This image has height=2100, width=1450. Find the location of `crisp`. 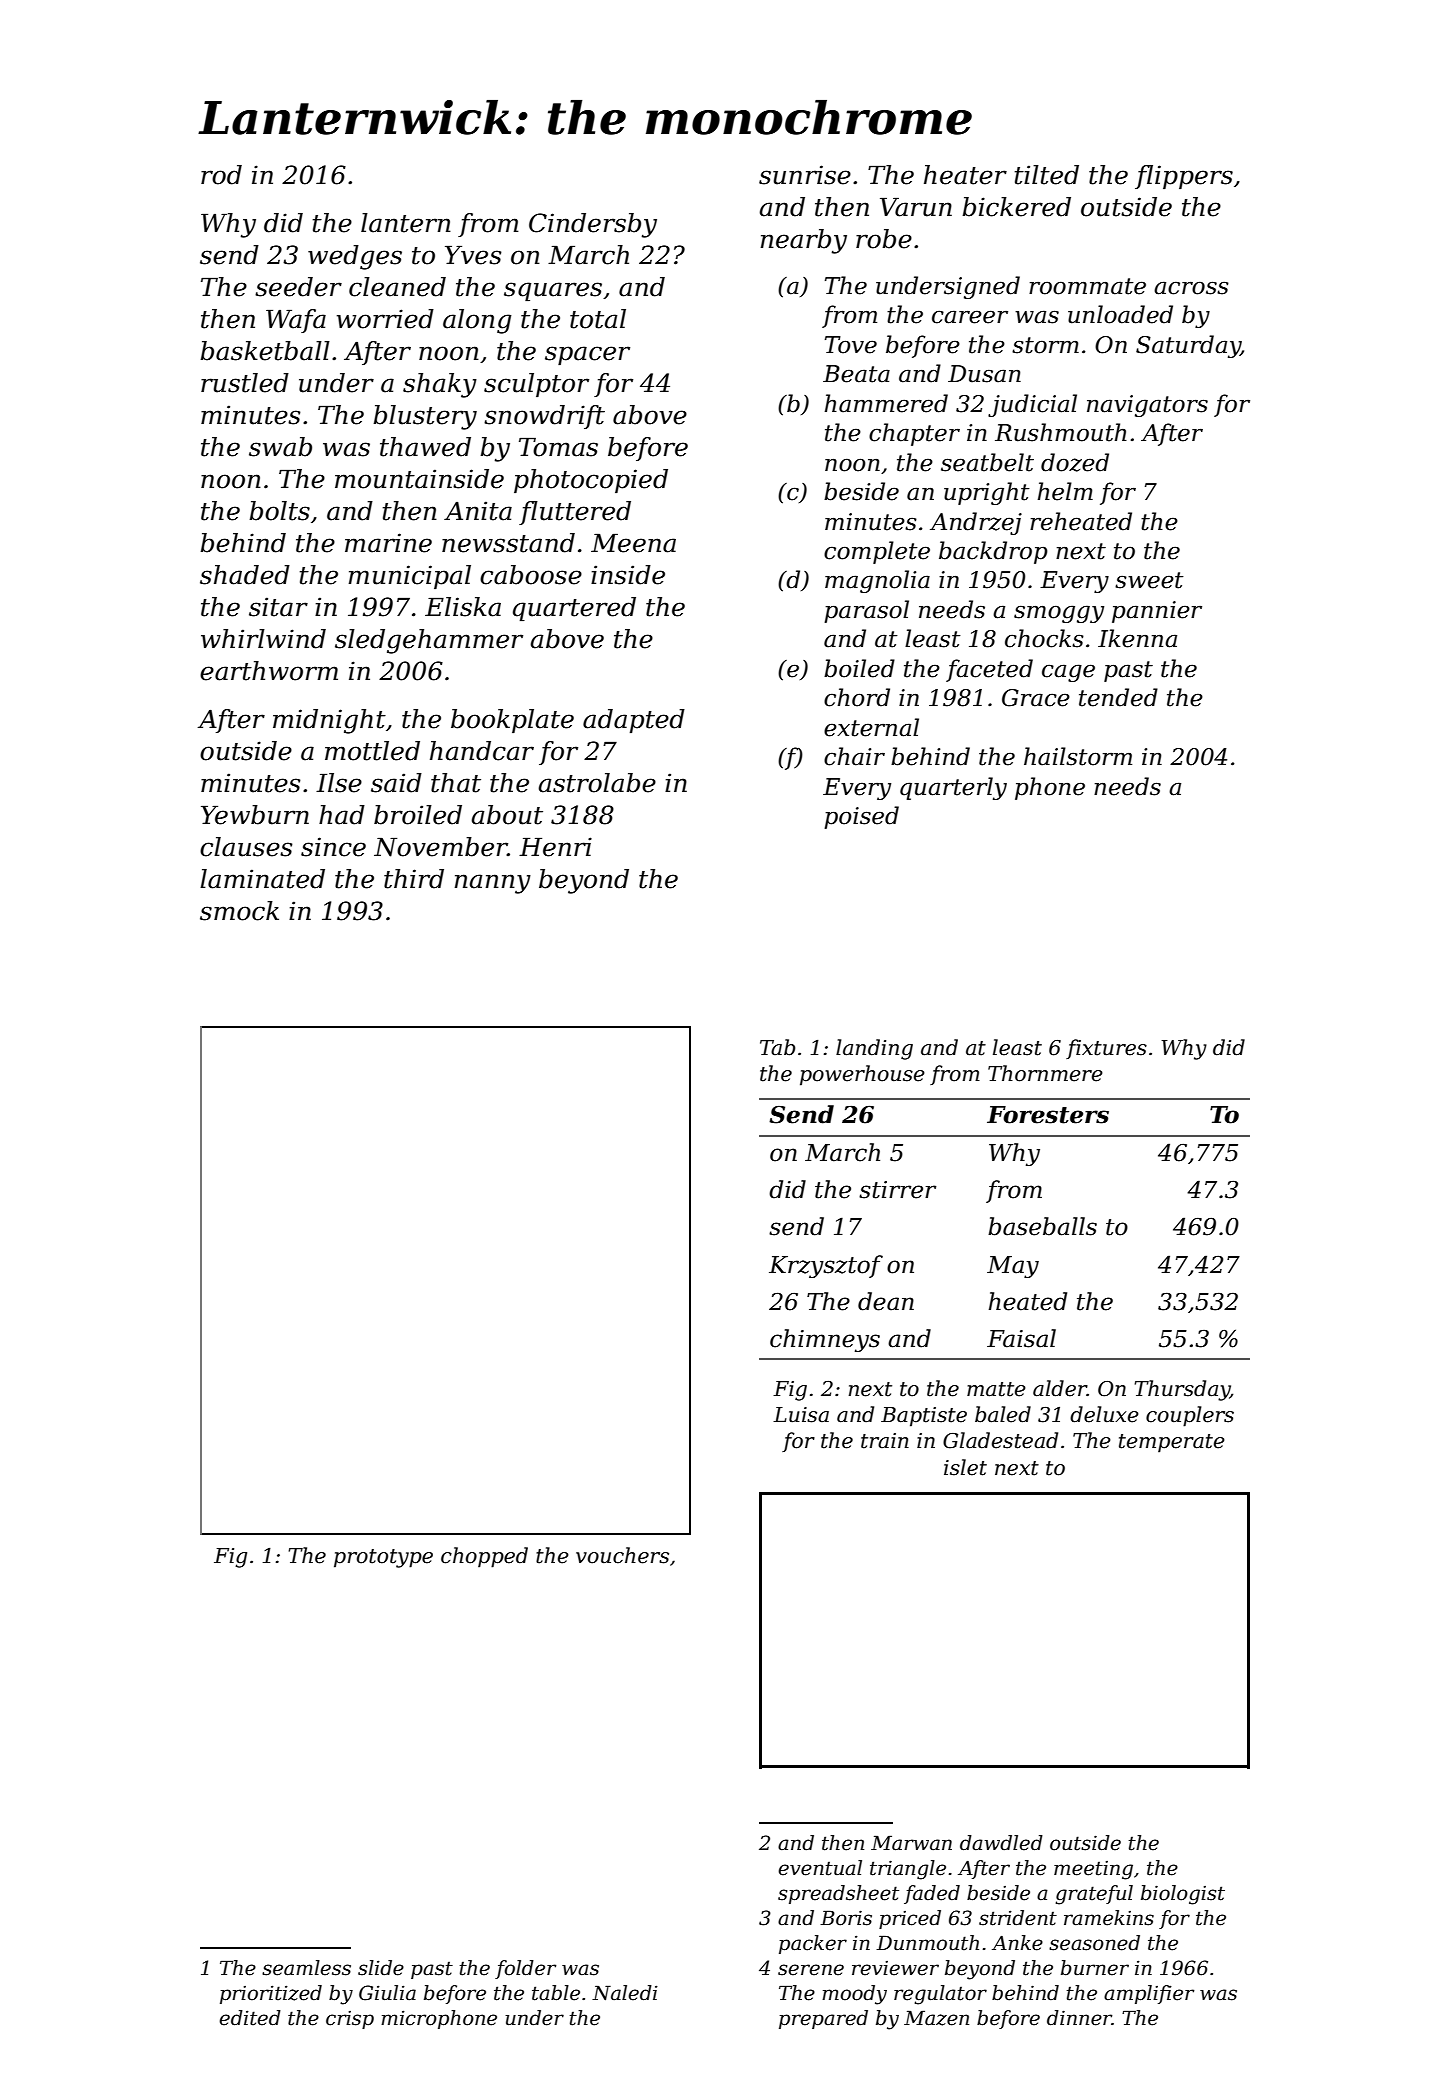

crisp is located at coordinates (350, 2020).
